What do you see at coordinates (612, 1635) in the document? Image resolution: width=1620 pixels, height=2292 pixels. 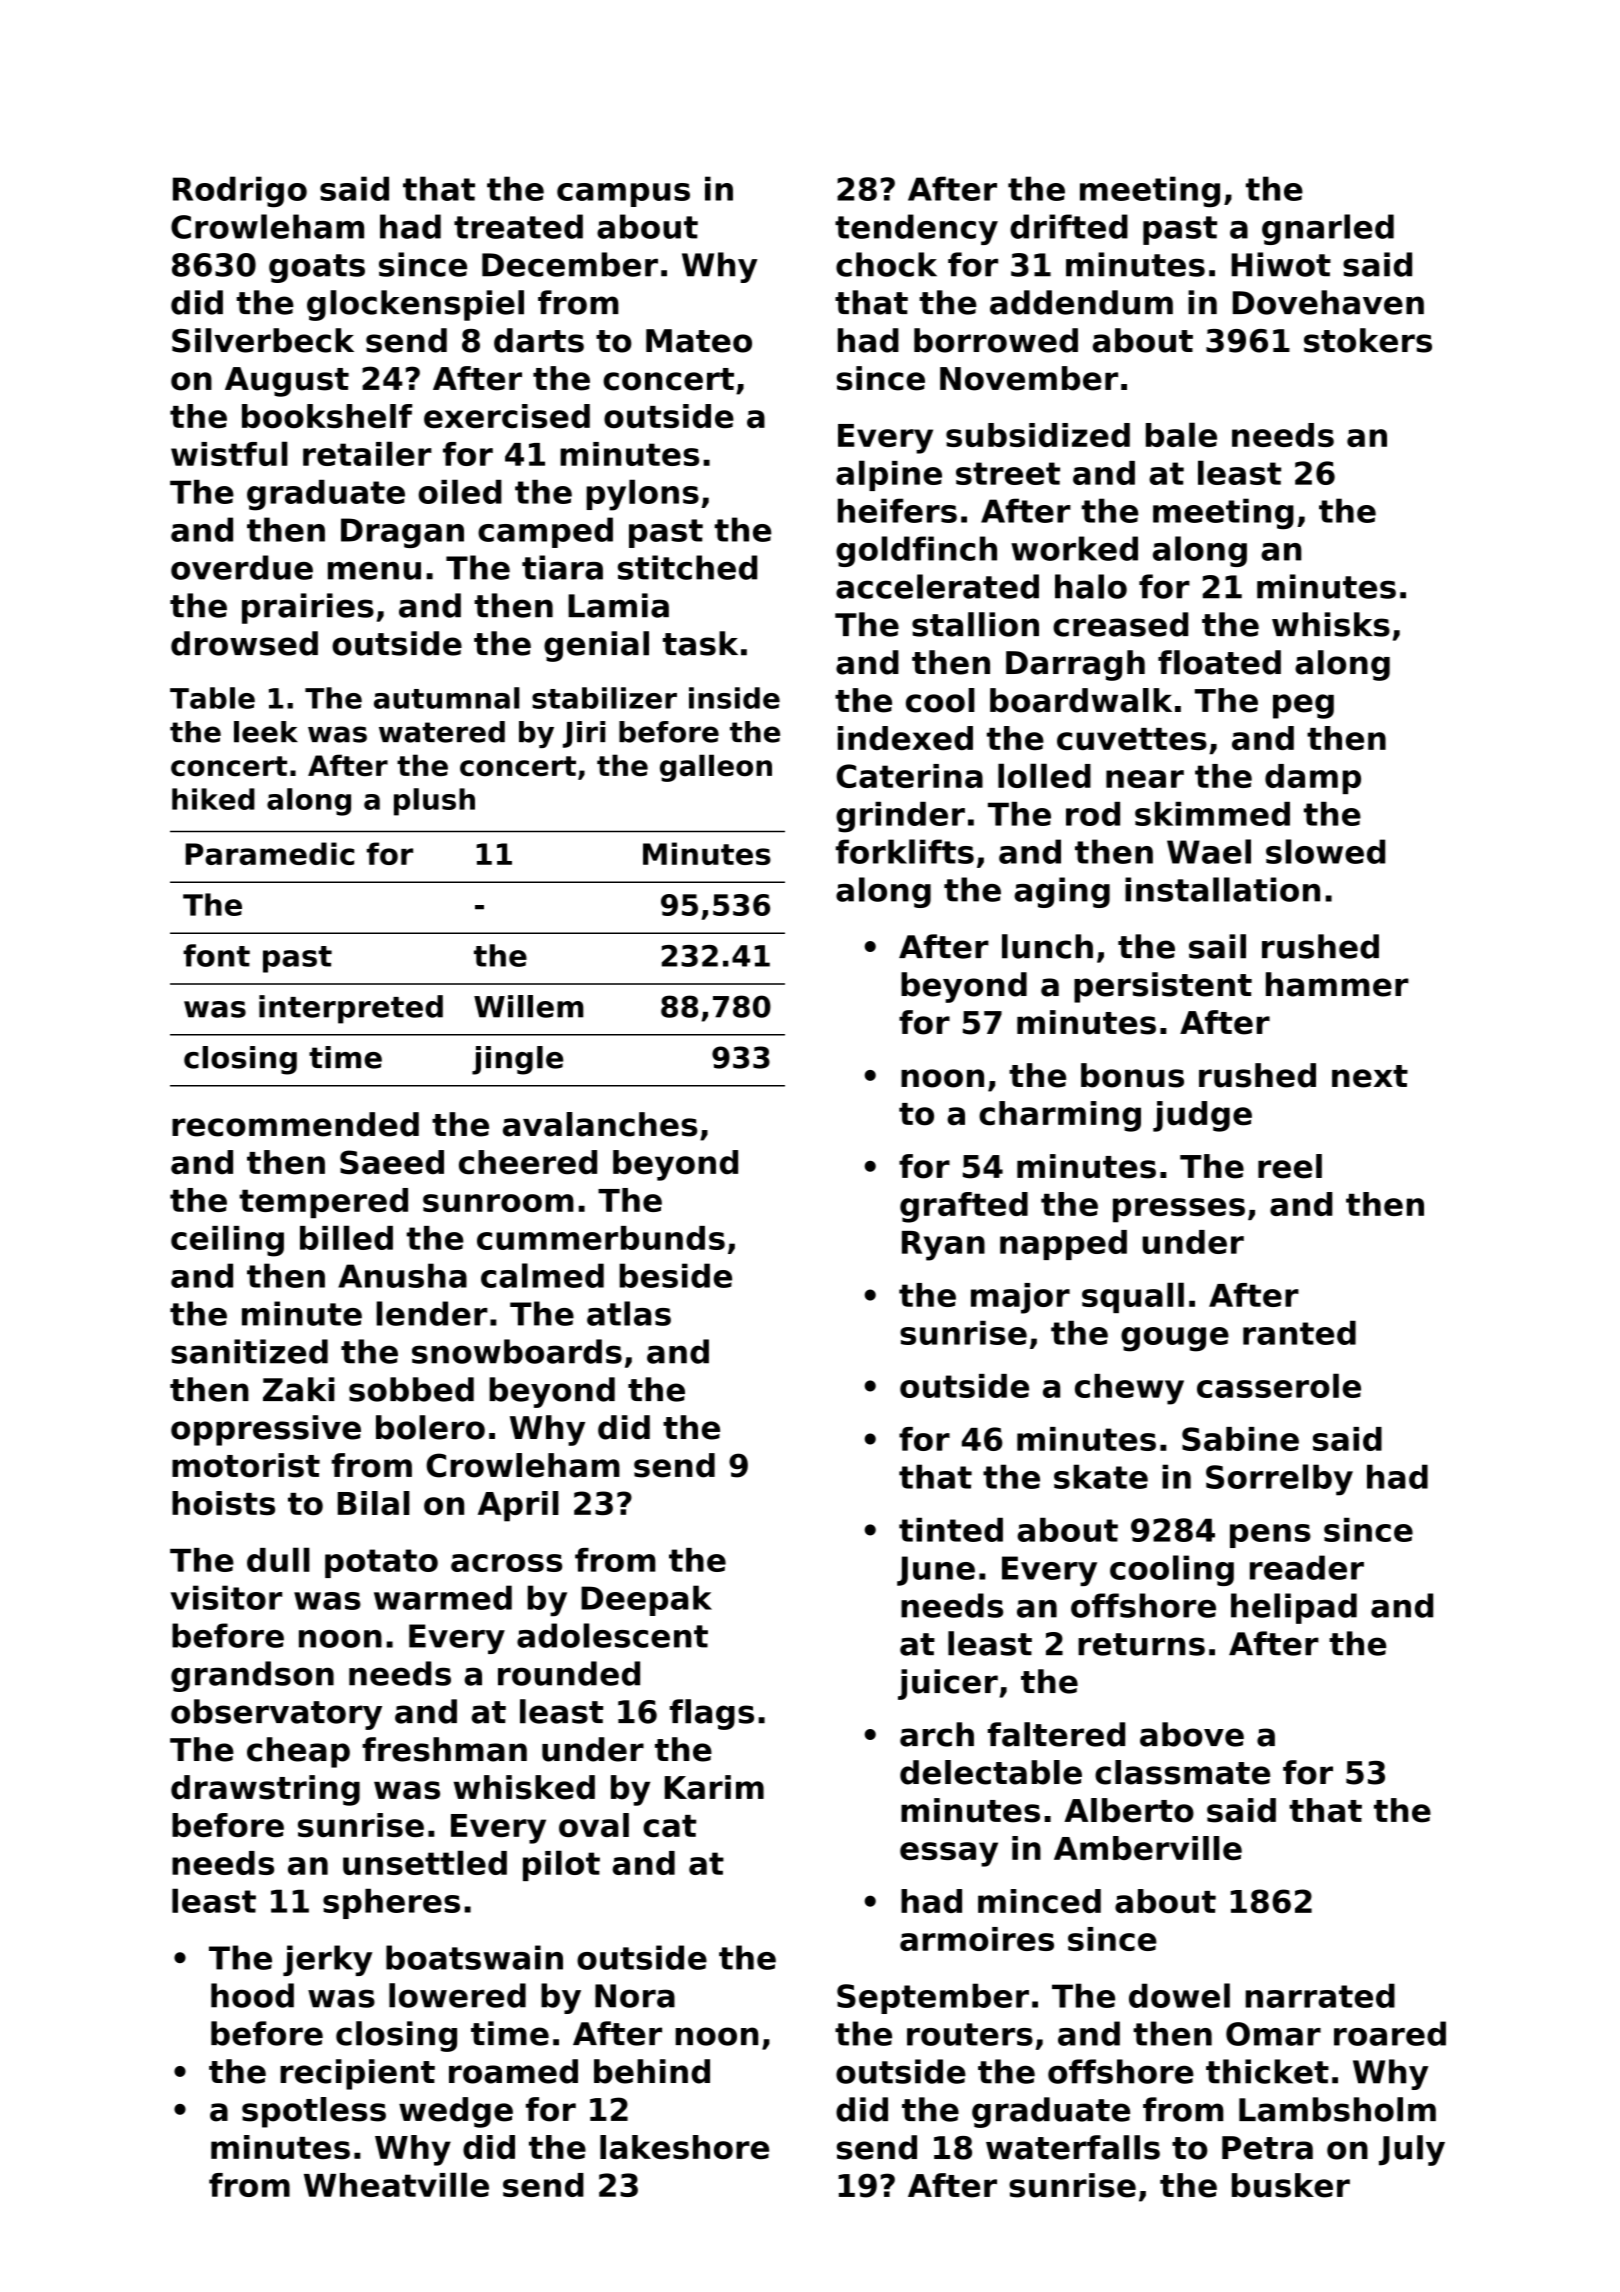 I see `adolescent` at bounding box center [612, 1635].
